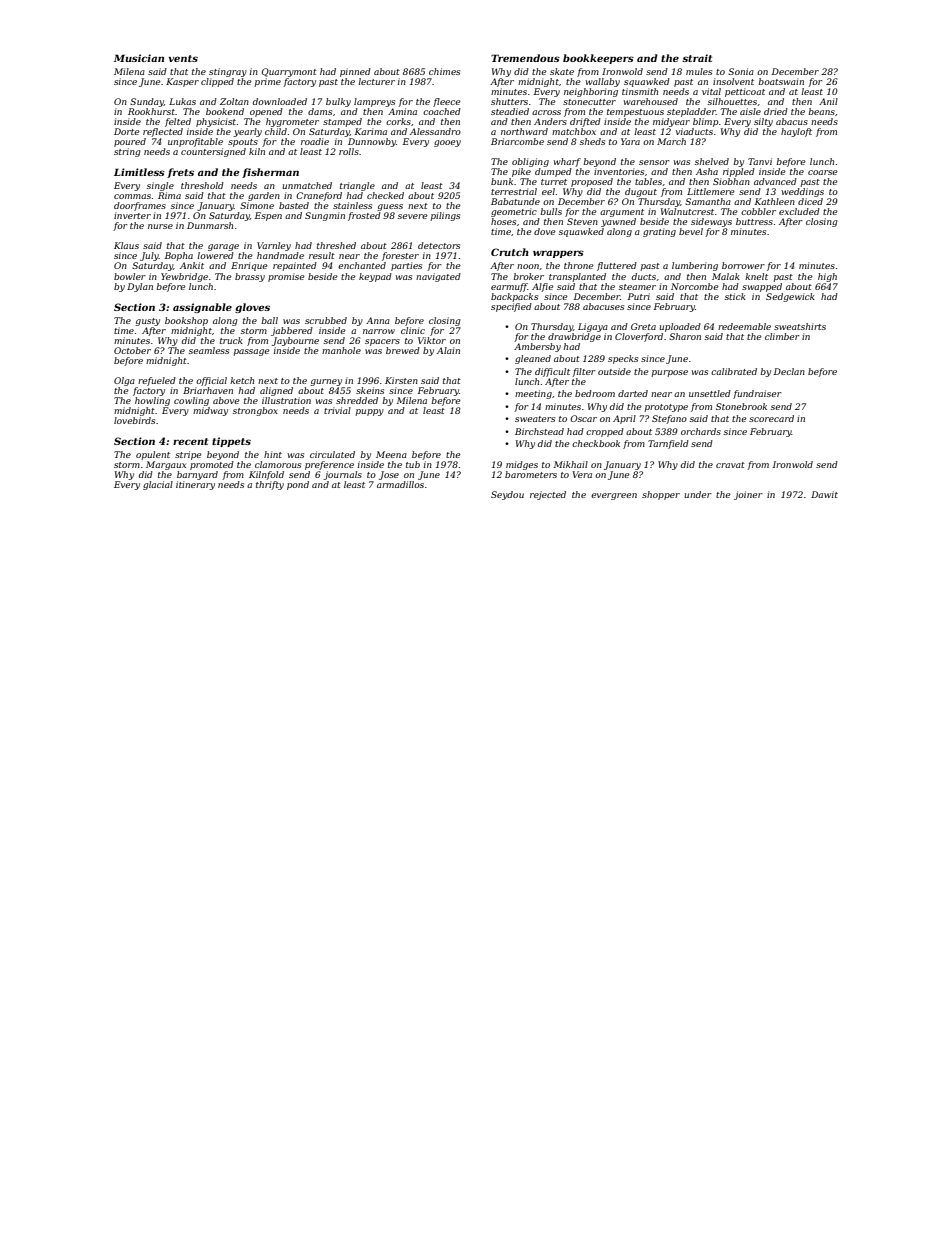 The image size is (952, 1233). I want to click on pond, so click(298, 485).
